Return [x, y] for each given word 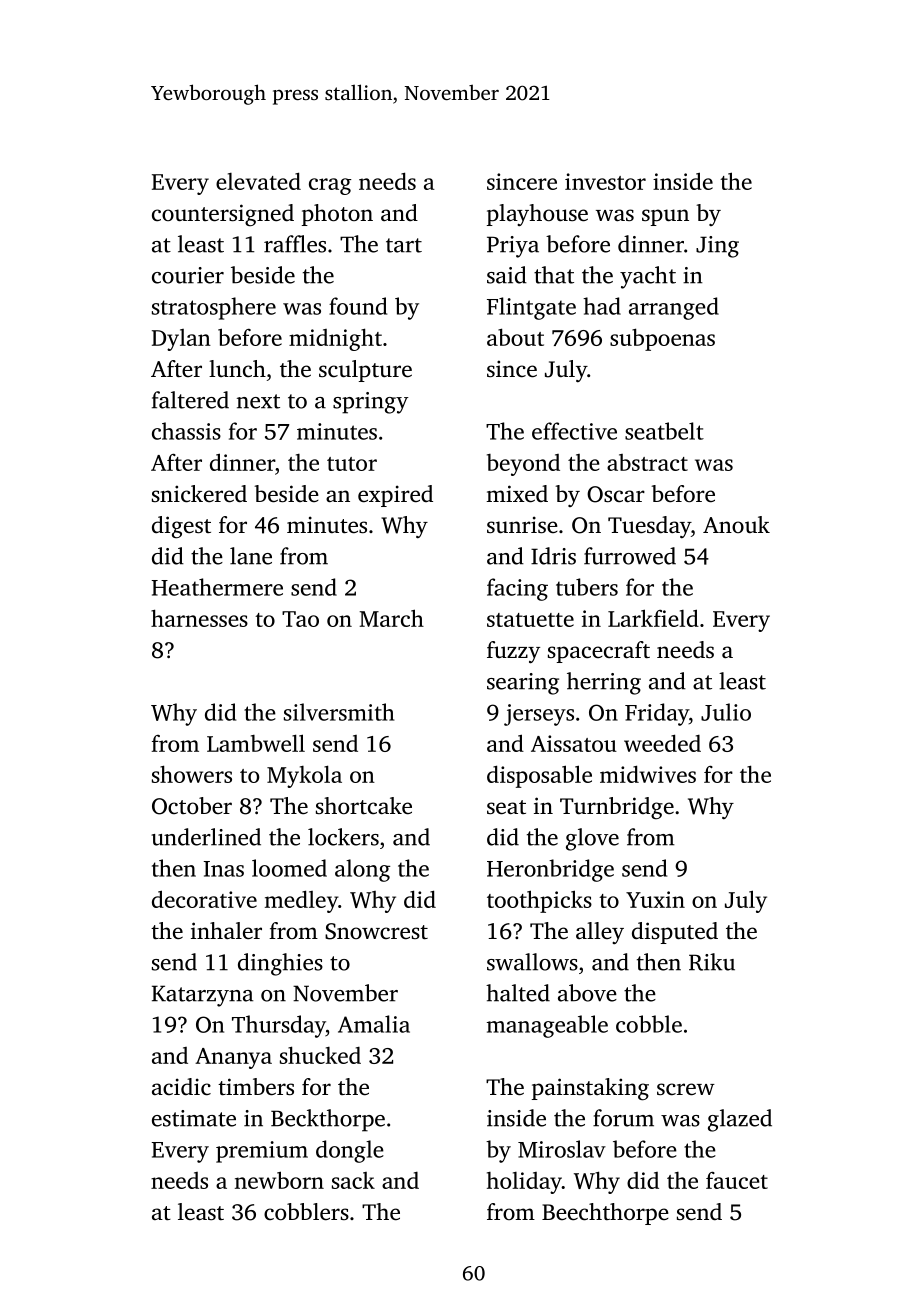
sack [353, 1180]
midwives [648, 774]
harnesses [199, 618]
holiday [524, 1183]
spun [665, 217]
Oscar [616, 494]
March [391, 618]
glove [592, 839]
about [515, 337]
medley [301, 901]
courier [188, 275]
